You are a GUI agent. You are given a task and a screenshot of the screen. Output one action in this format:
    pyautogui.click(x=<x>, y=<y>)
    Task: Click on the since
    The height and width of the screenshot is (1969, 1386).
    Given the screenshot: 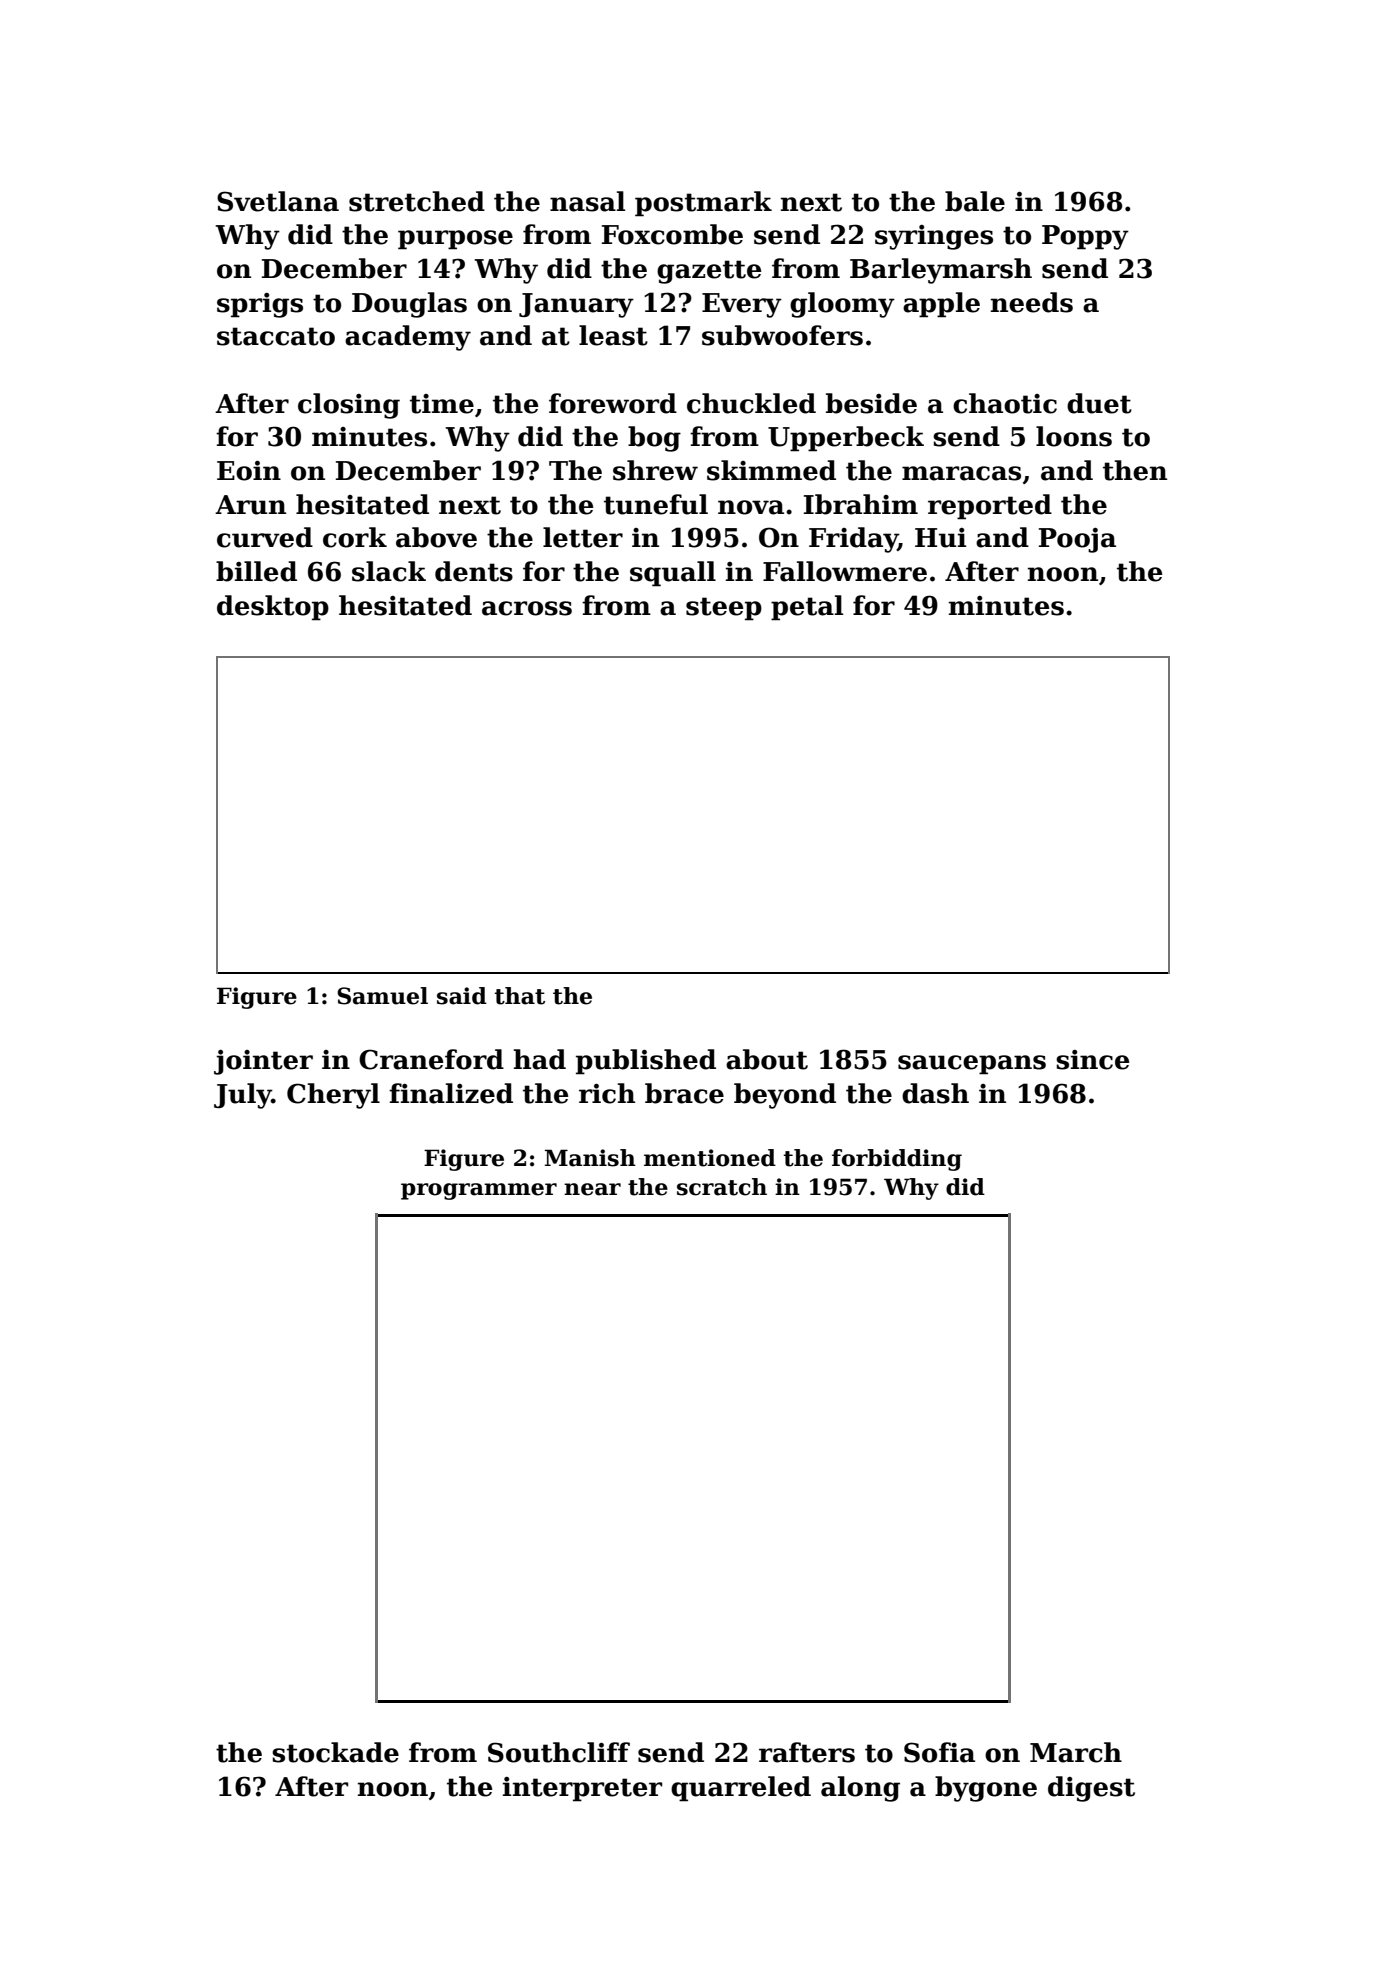 What is the action you would take?
    pyautogui.click(x=1092, y=1060)
